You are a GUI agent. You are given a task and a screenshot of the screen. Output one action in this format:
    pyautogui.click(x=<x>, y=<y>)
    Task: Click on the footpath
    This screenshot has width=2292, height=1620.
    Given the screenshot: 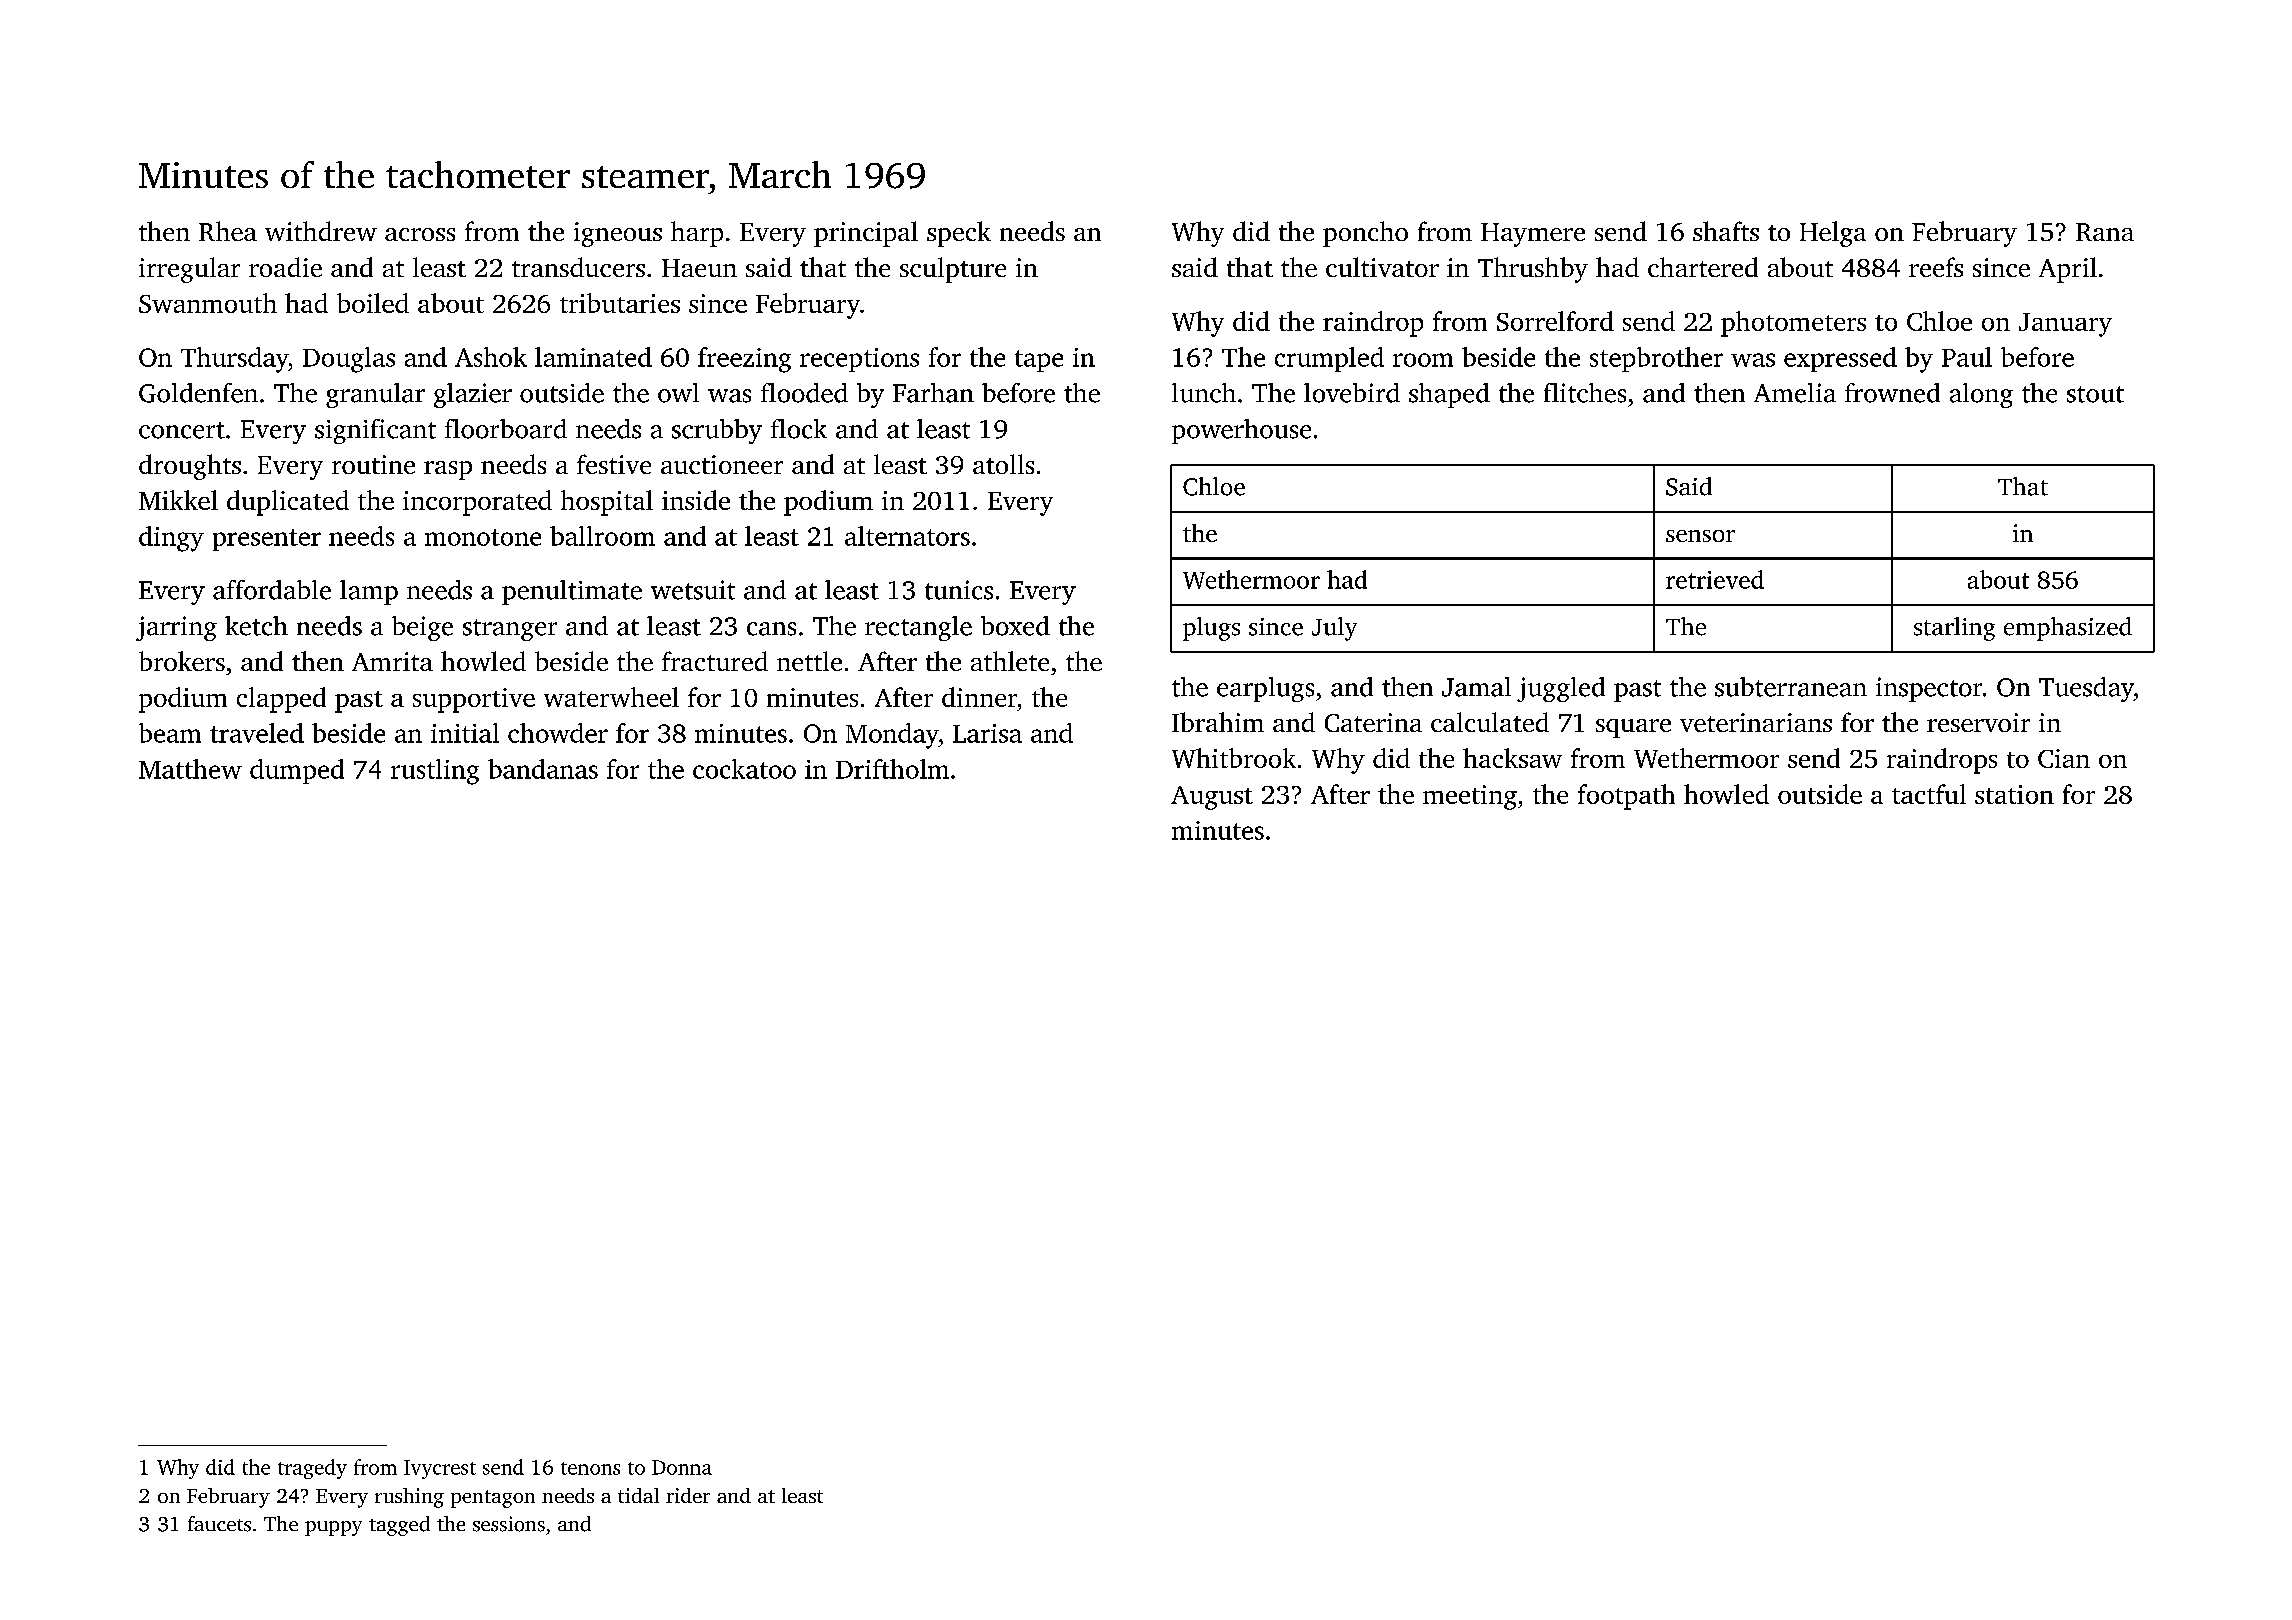 What is the action you would take?
    pyautogui.click(x=1626, y=797)
